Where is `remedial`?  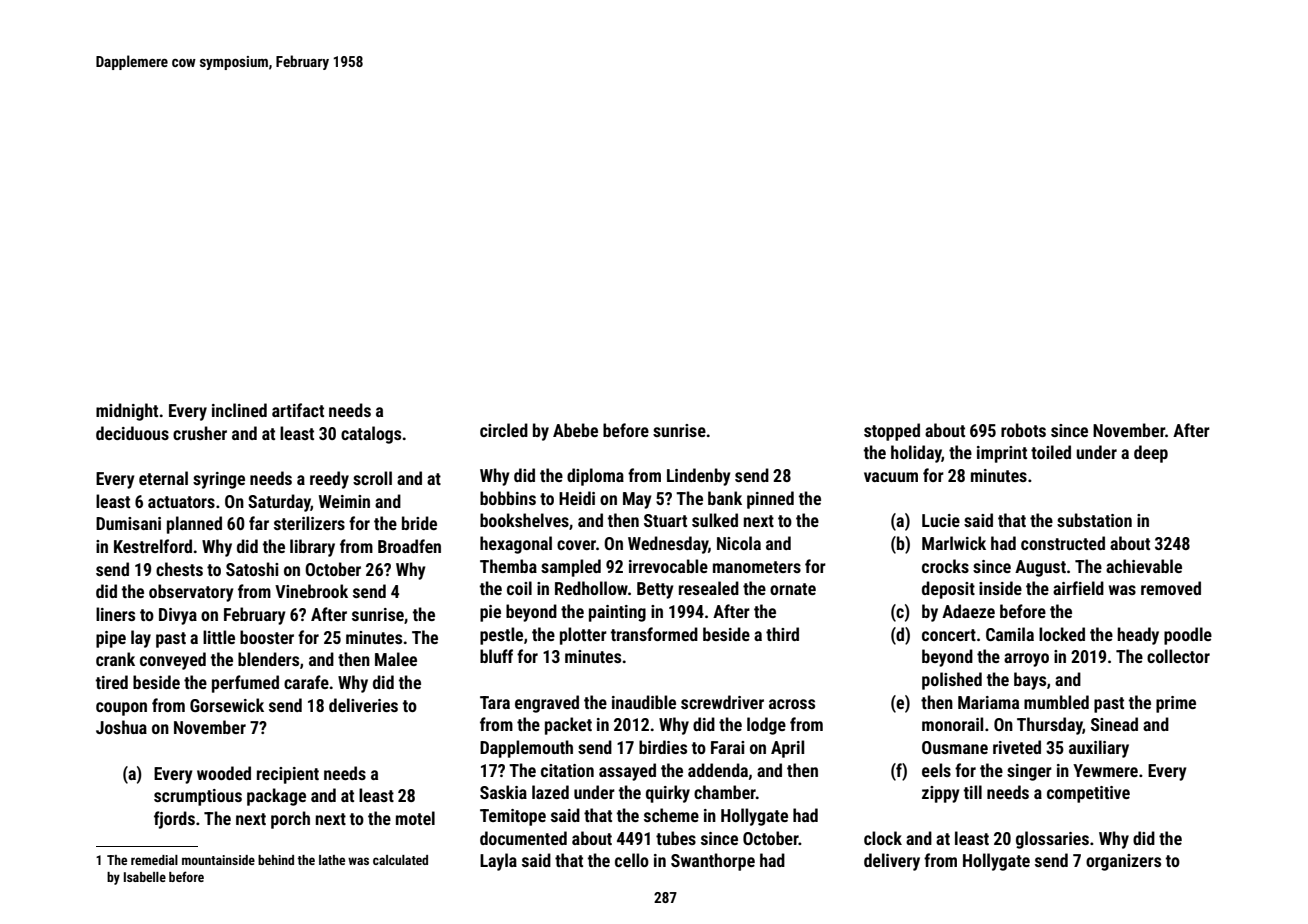
remedial is located at coordinates (154, 860).
